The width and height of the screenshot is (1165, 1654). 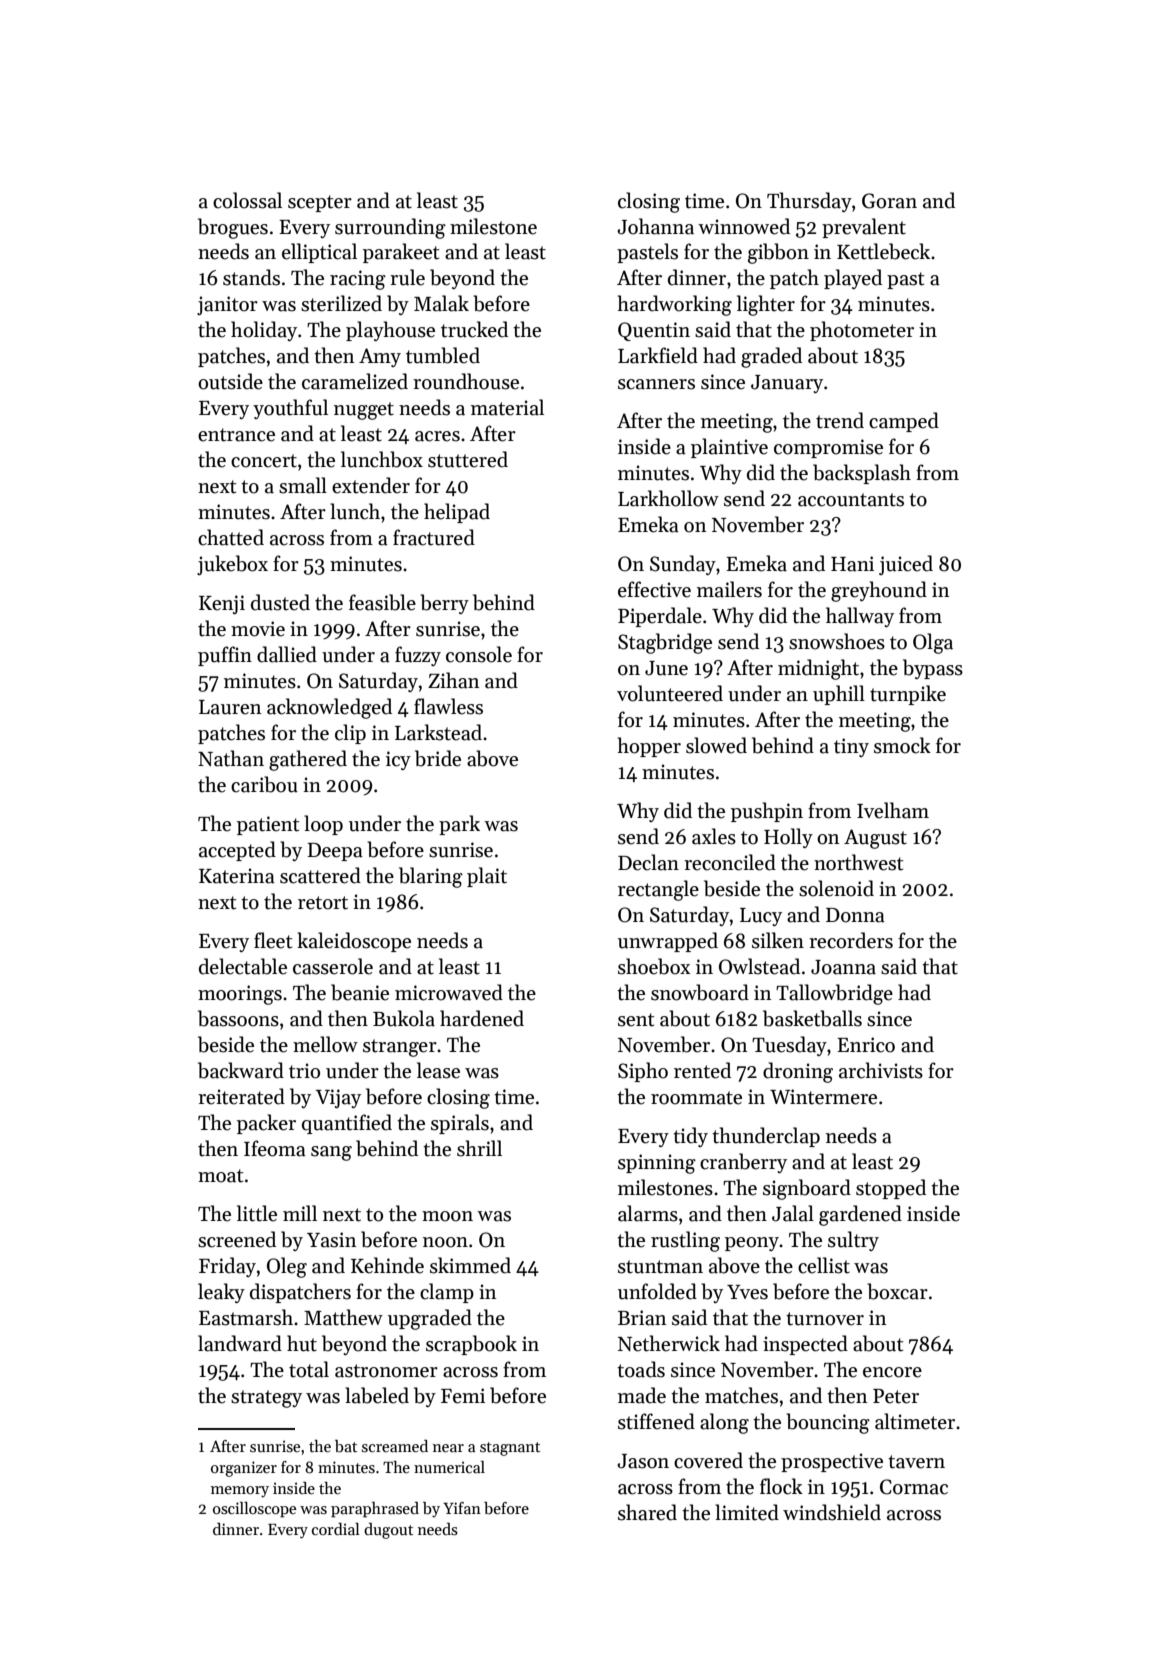 I want to click on fuzzy, so click(x=418, y=656).
